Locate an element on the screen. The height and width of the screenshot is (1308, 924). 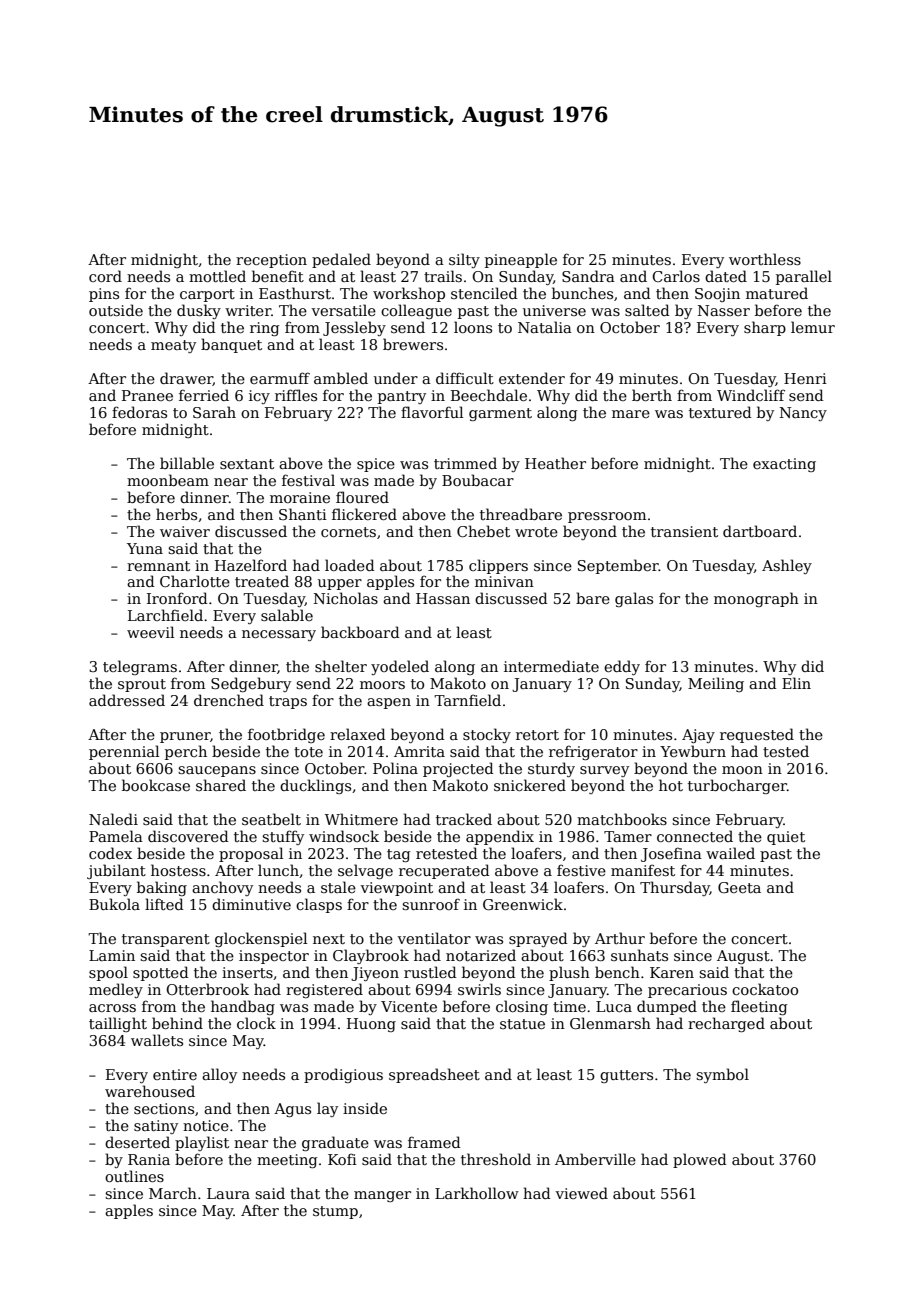
sharp is located at coordinates (765, 328).
